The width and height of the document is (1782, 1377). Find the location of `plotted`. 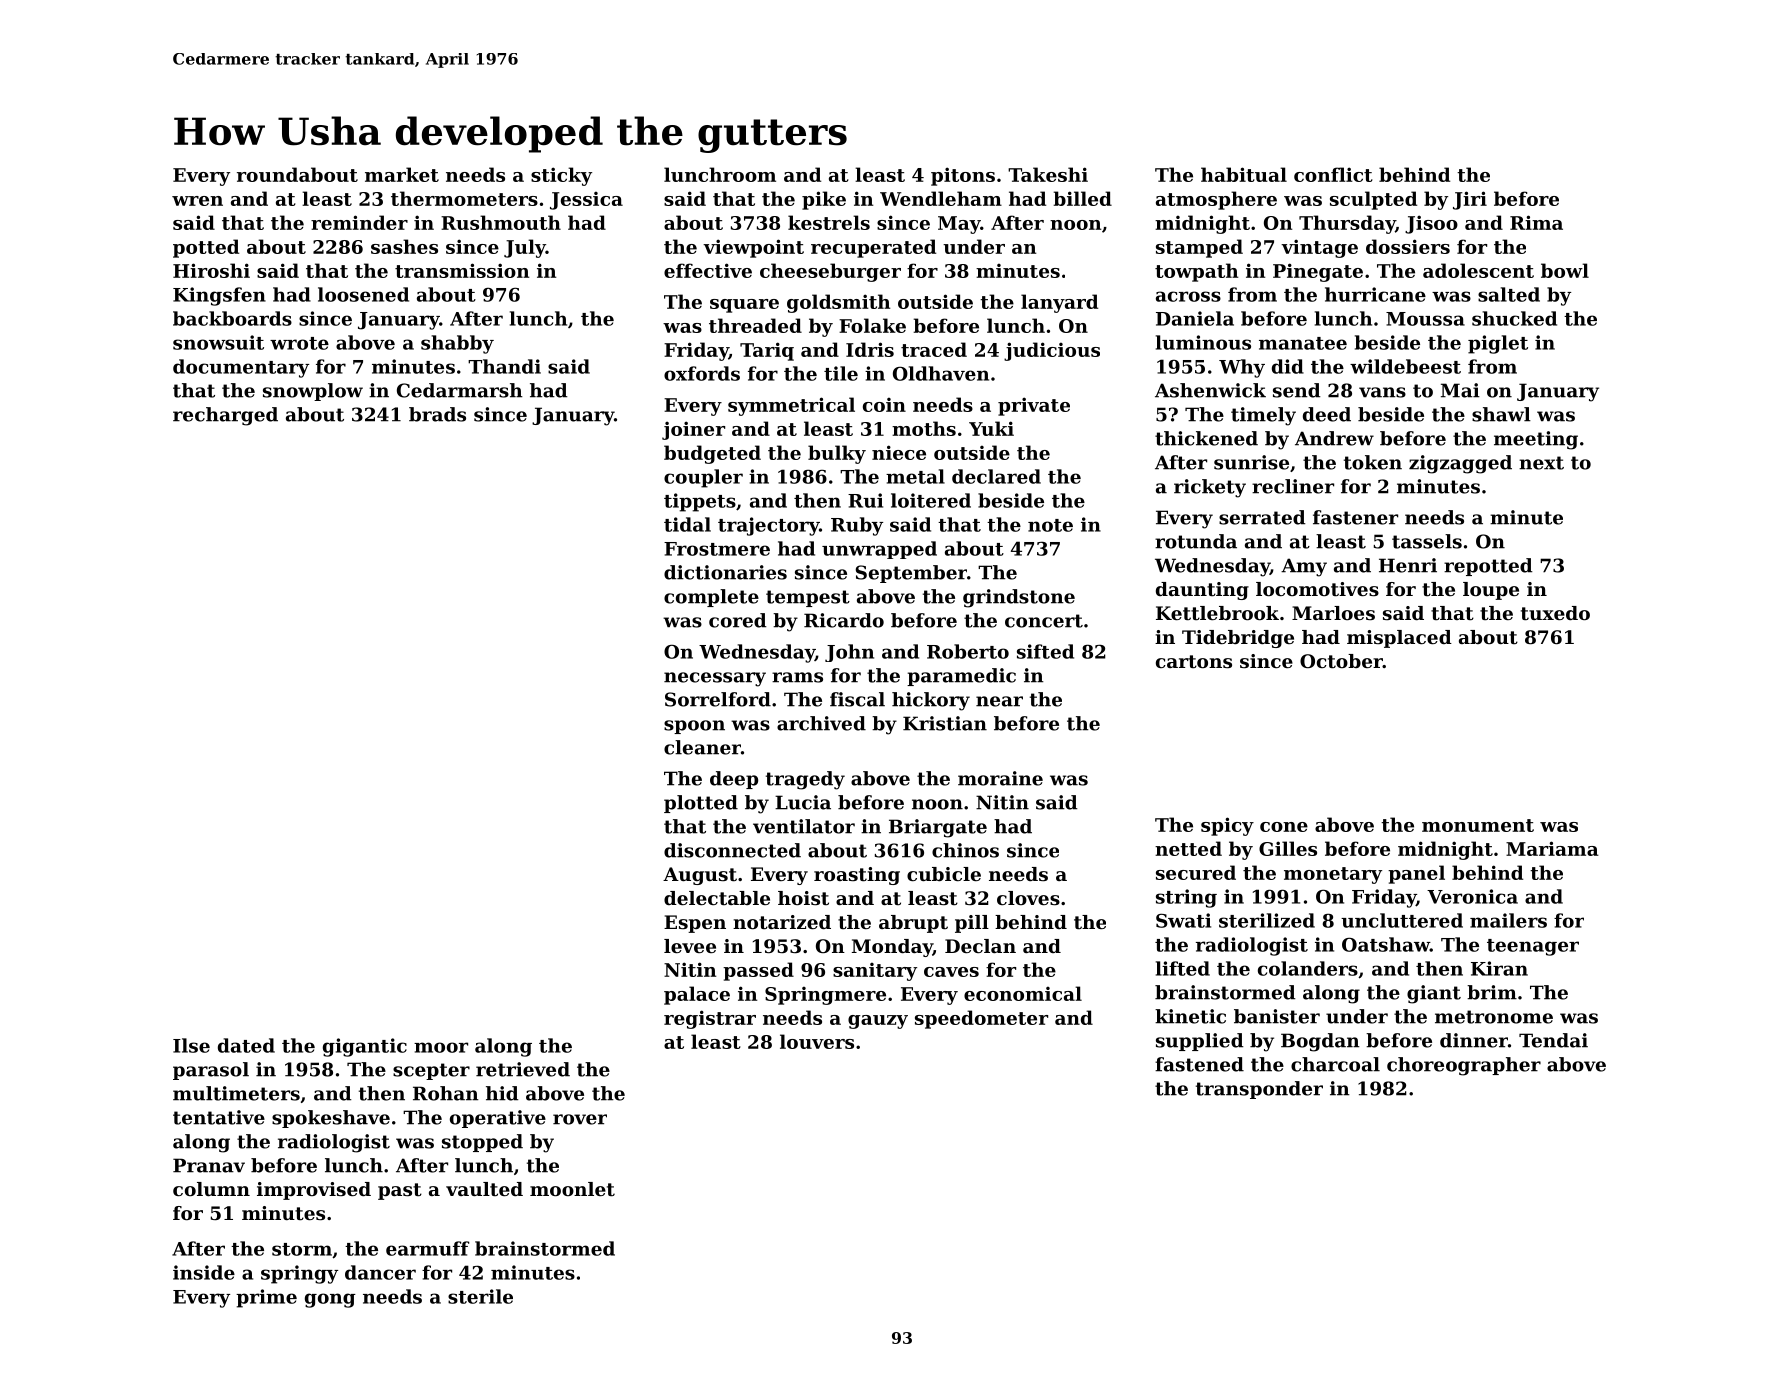

plotted is located at coordinates (701, 804).
